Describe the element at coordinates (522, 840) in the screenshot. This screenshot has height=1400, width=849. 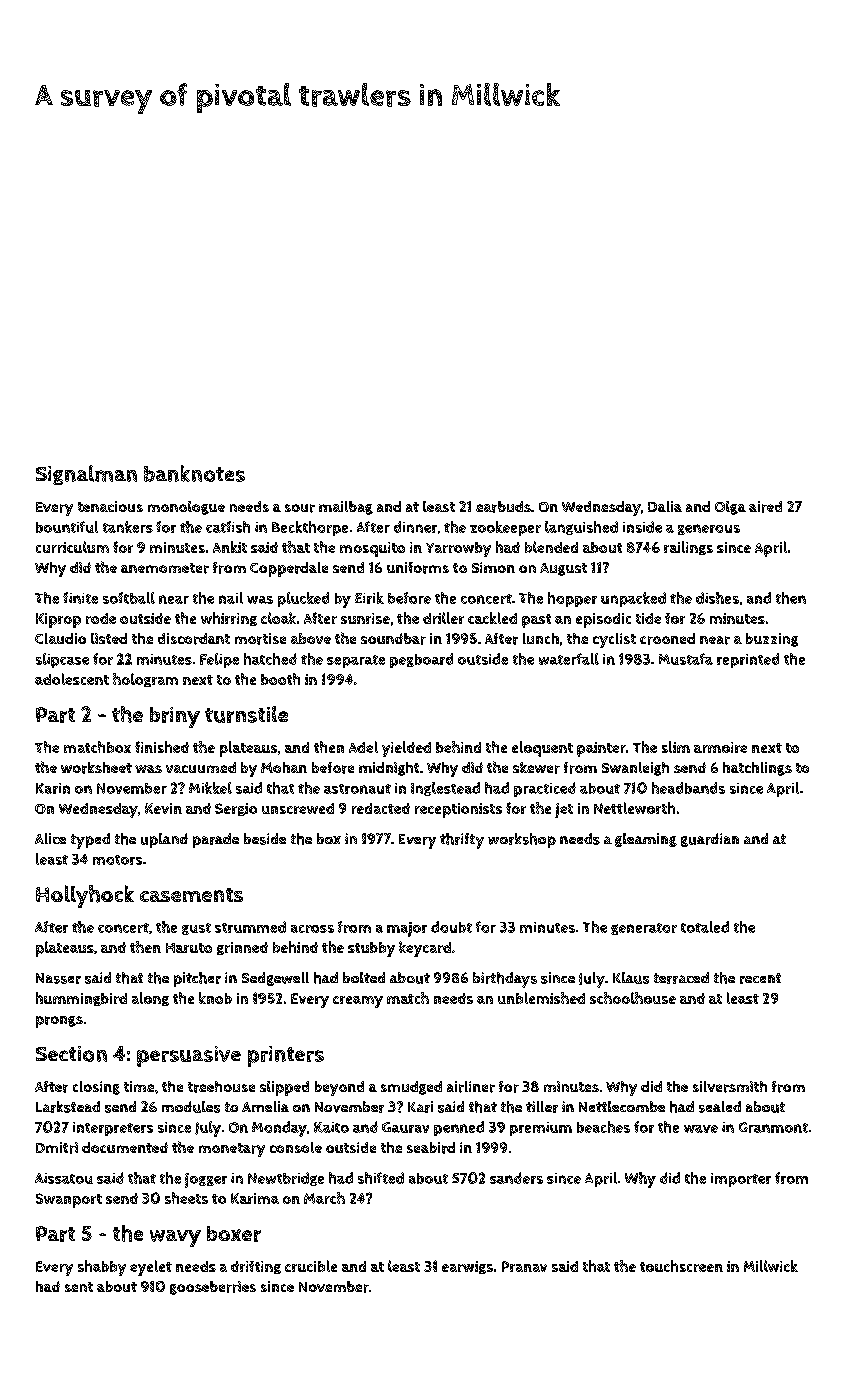
I see `workshop` at that location.
